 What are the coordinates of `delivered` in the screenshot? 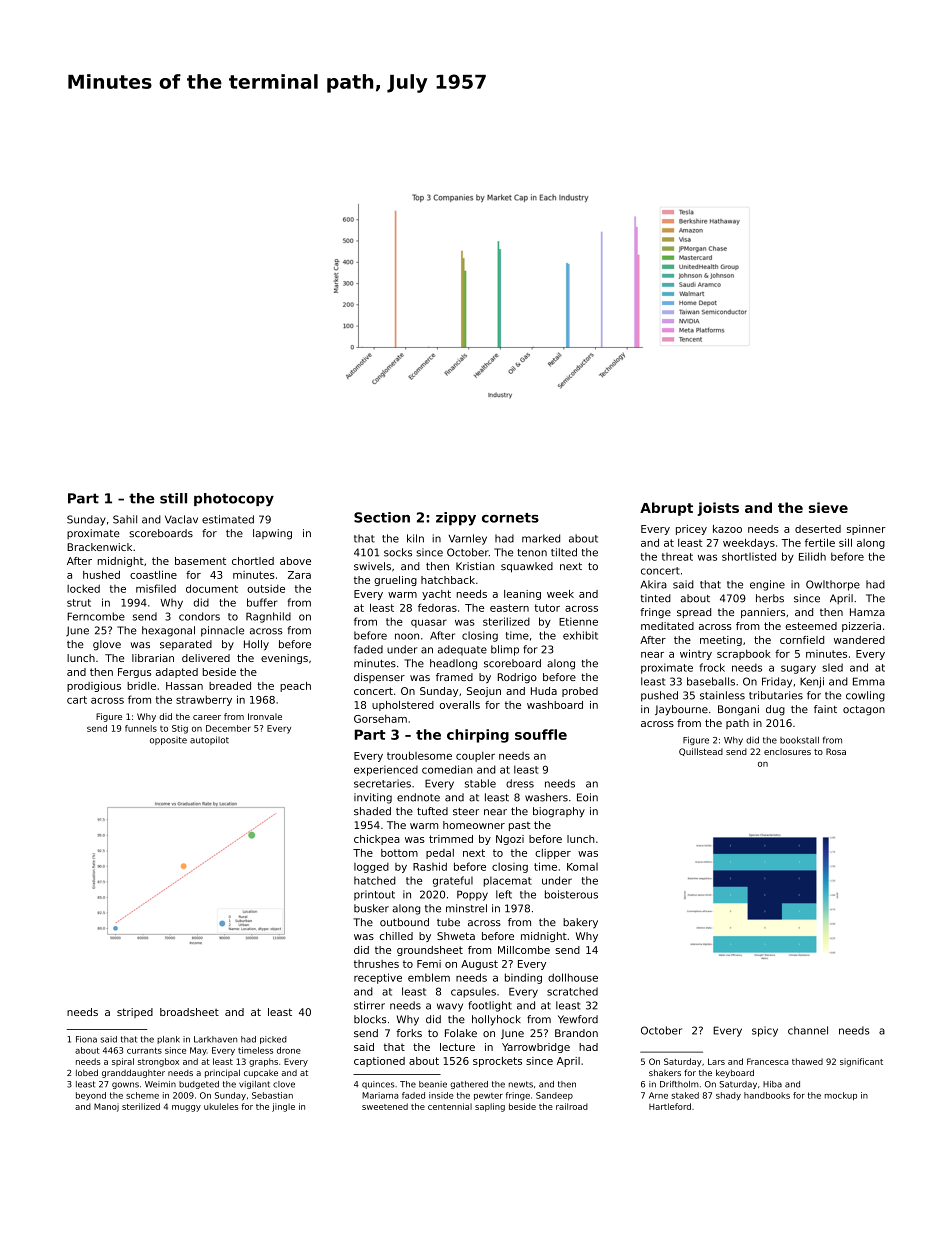 It's located at (206, 658).
